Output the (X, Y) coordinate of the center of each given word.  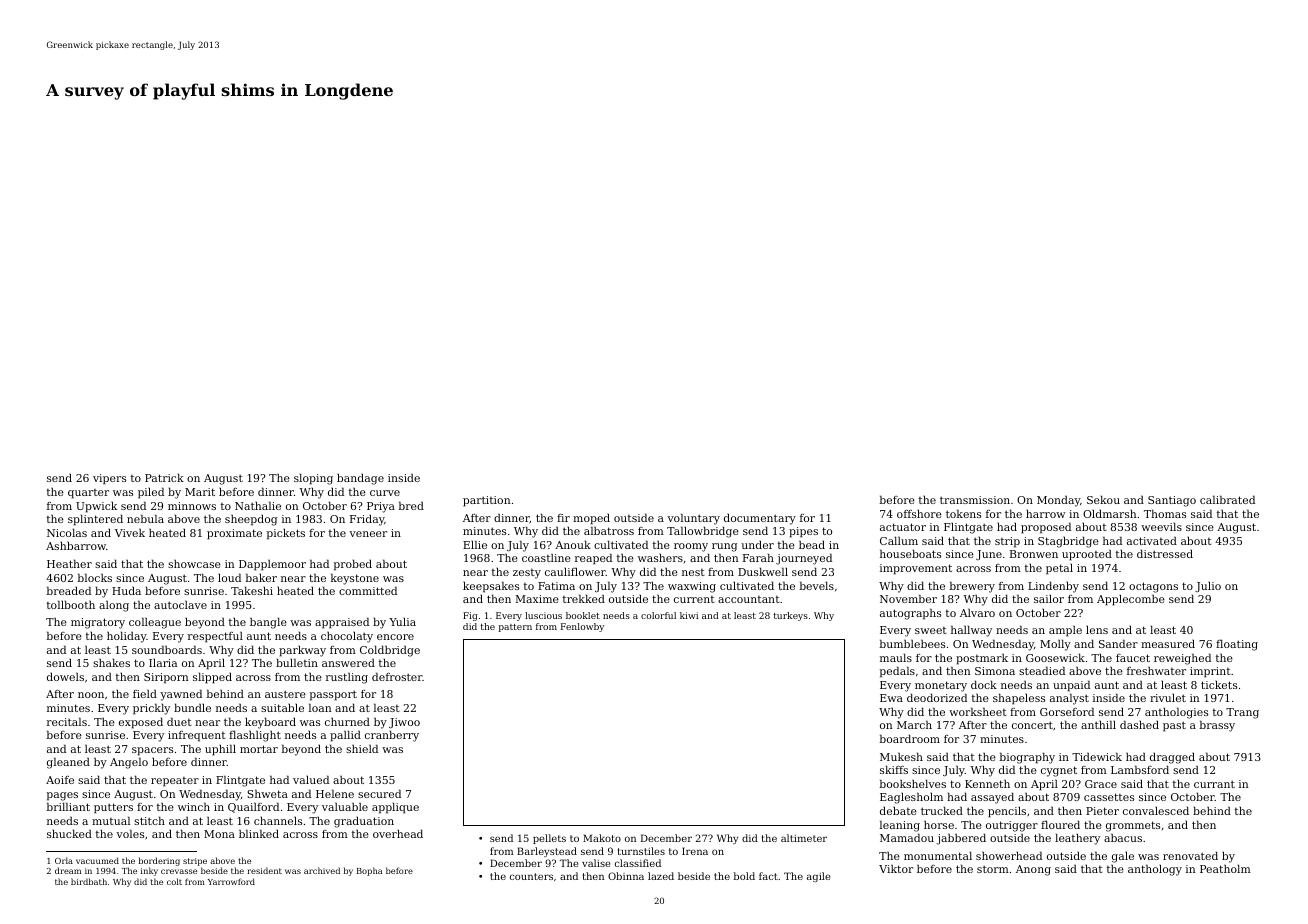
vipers (109, 479)
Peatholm (1225, 868)
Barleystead (547, 852)
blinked (259, 833)
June (989, 555)
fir (563, 518)
